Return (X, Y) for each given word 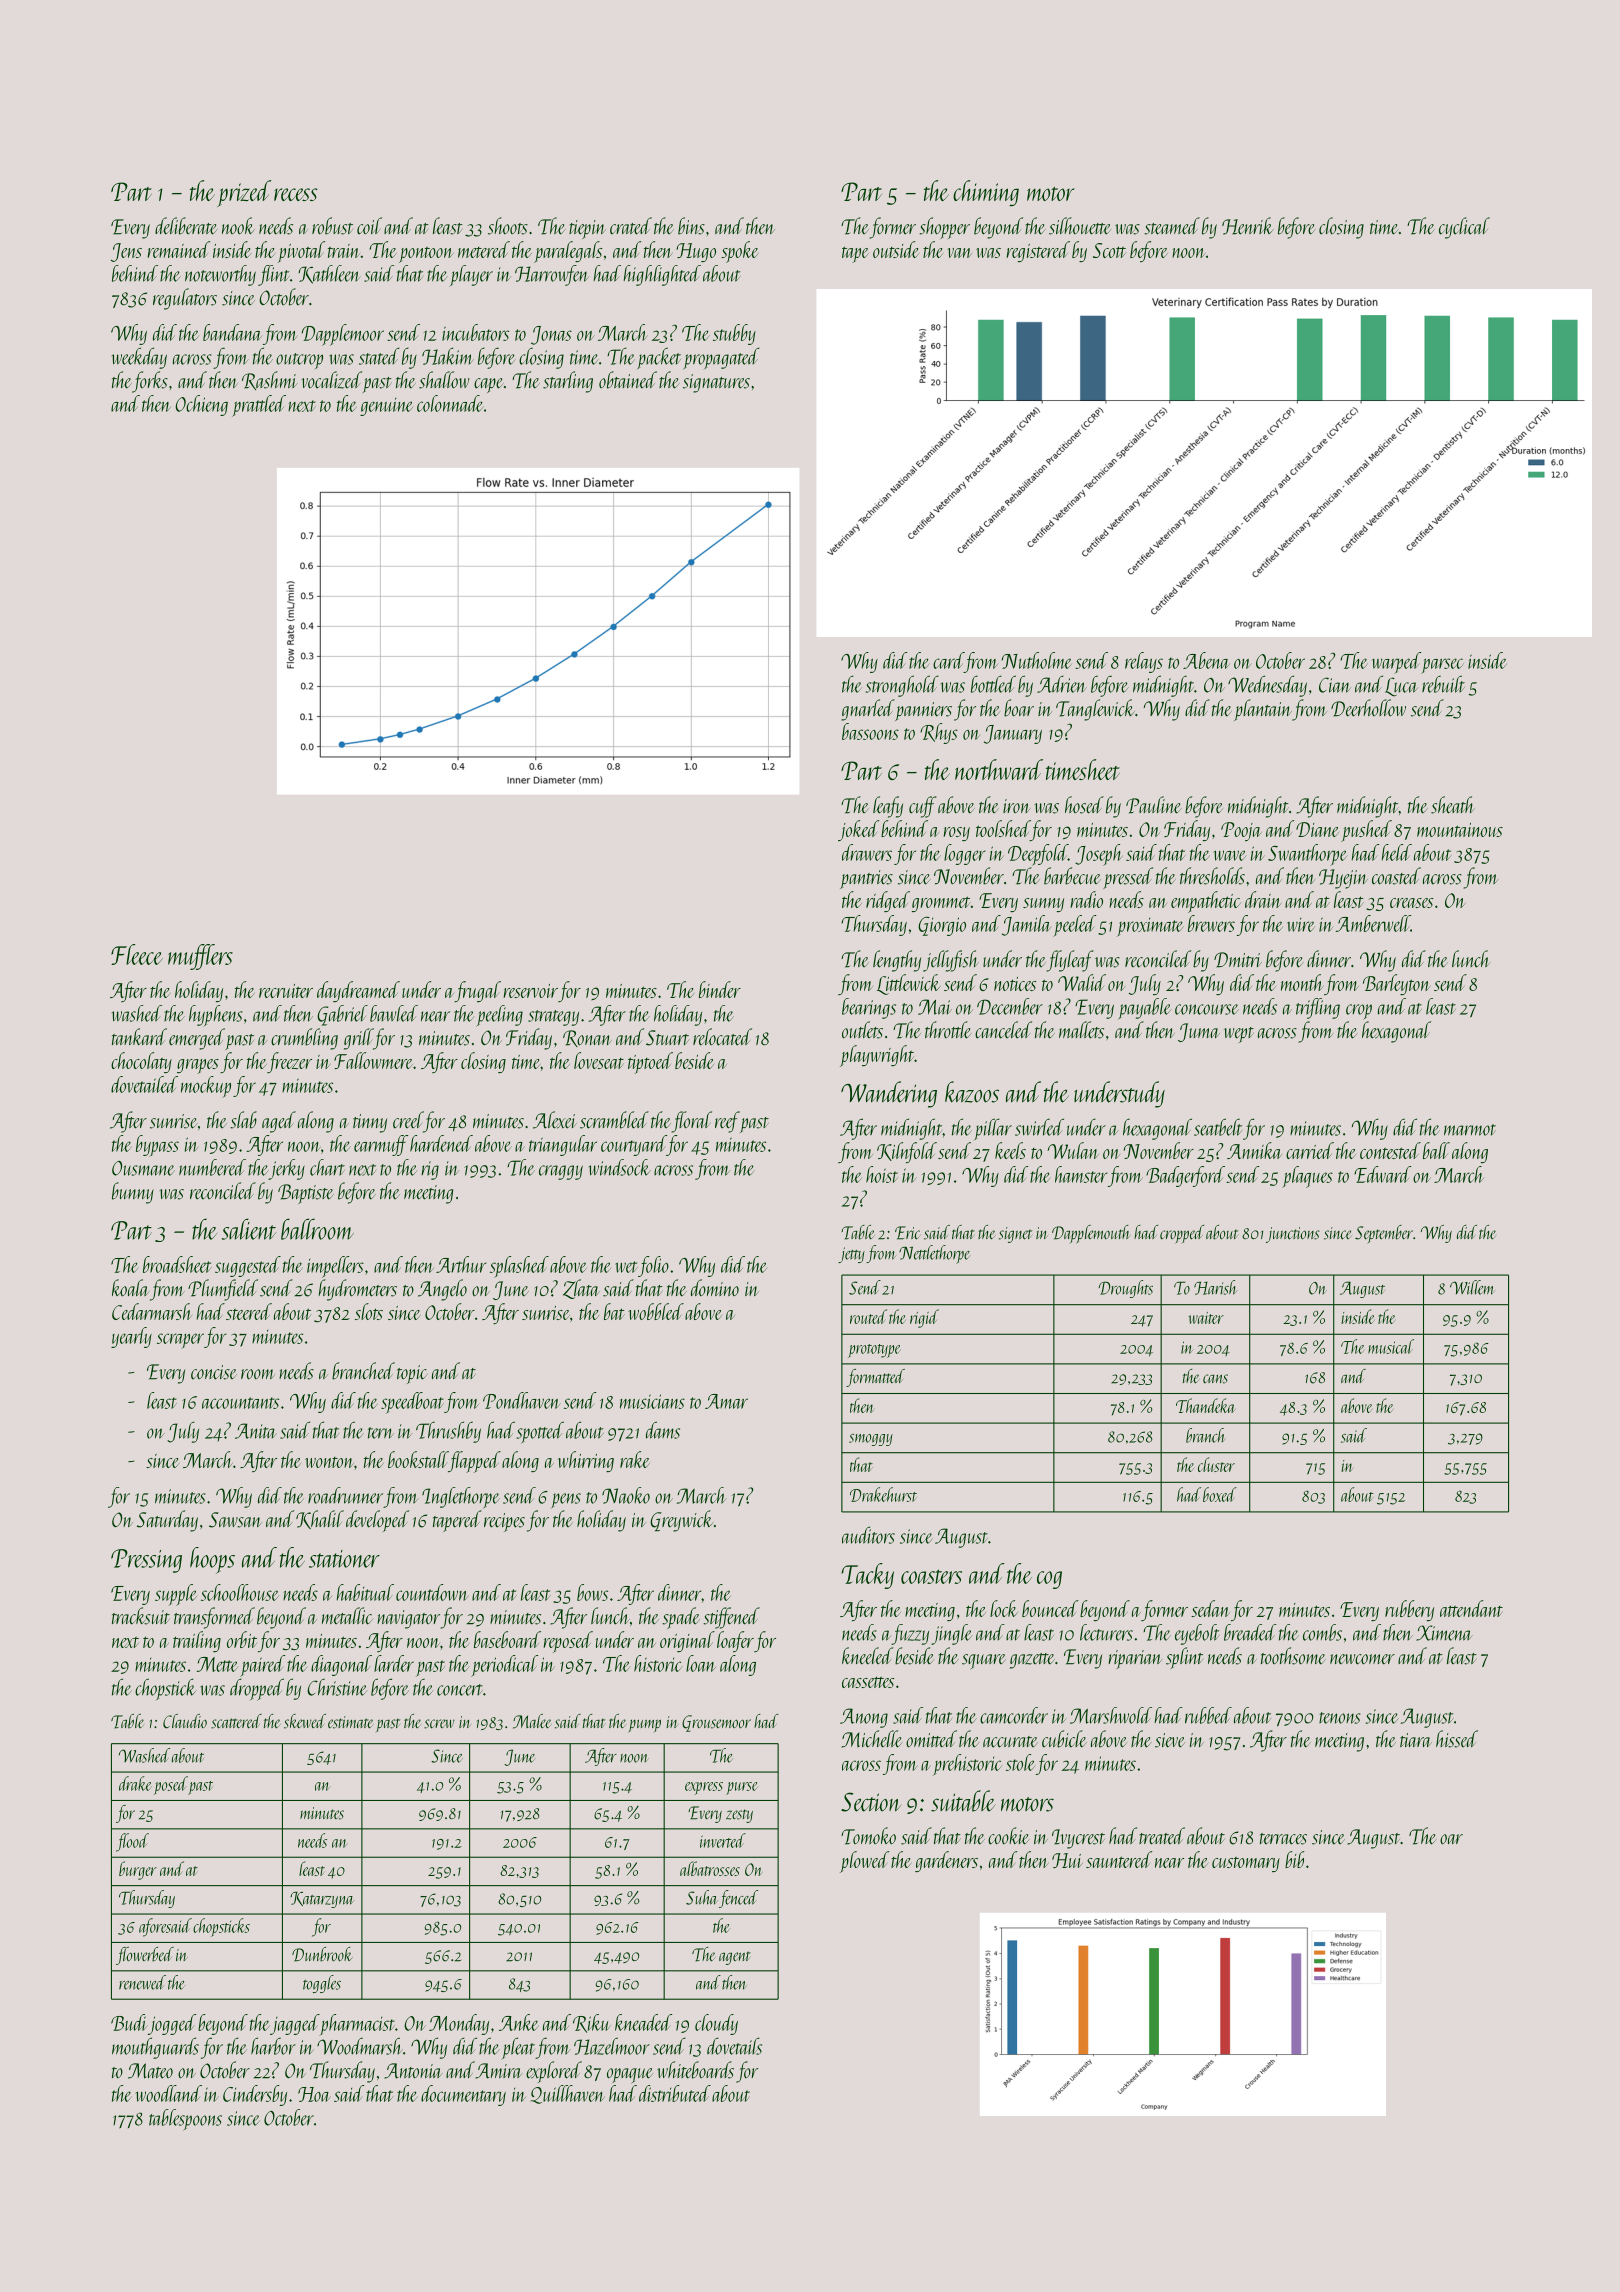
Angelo (442, 1290)
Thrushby (448, 1432)
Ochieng (201, 405)
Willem (1472, 1287)
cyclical (1464, 228)
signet (1015, 1235)
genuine (386, 407)
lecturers (1106, 1632)
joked (858, 830)
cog (1049, 1580)
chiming (986, 193)
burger (138, 1870)
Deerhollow (1368, 708)
